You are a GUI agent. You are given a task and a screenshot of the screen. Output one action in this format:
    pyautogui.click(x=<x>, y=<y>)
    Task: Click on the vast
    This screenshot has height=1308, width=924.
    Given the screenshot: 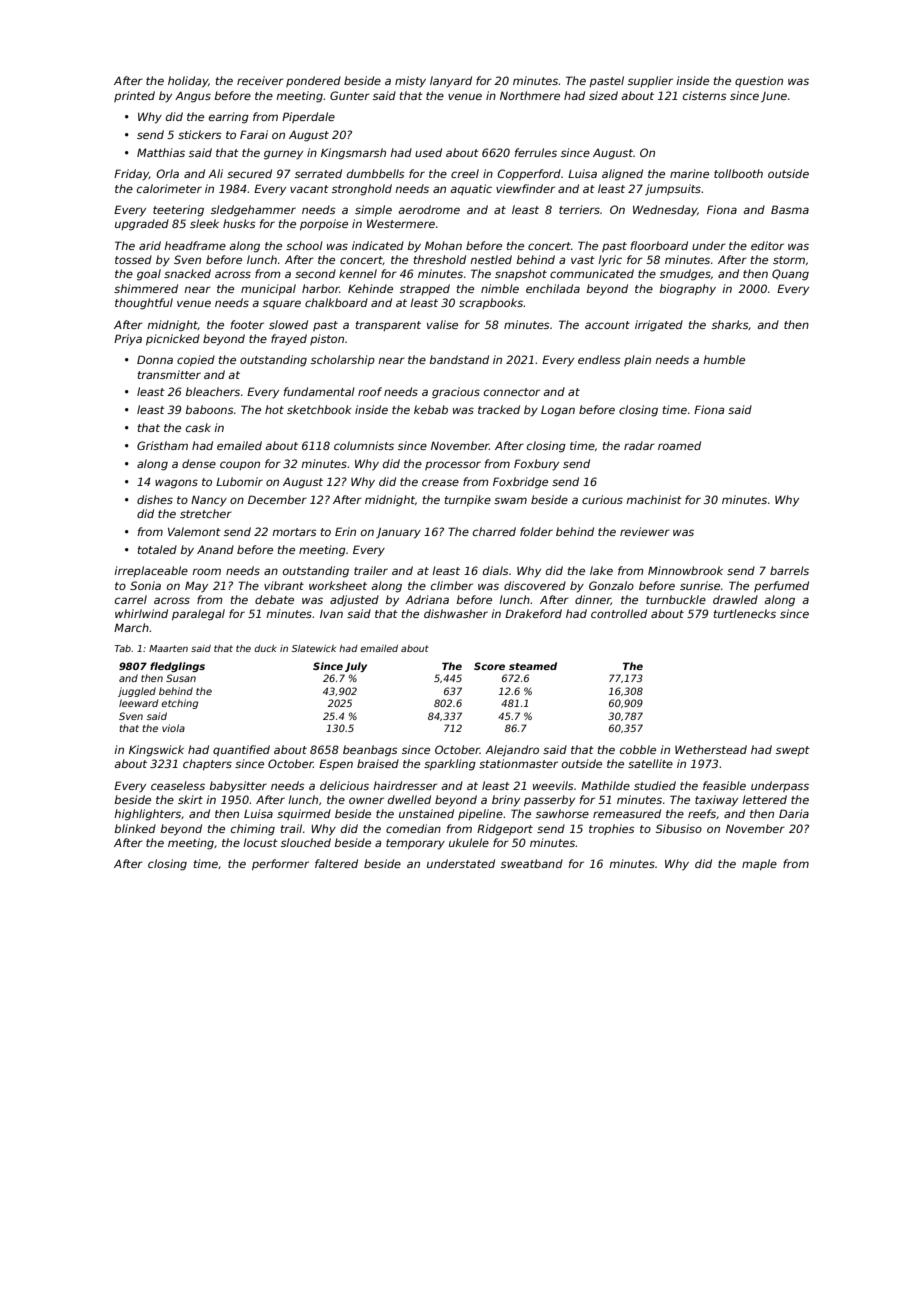 What is the action you would take?
    pyautogui.click(x=583, y=260)
